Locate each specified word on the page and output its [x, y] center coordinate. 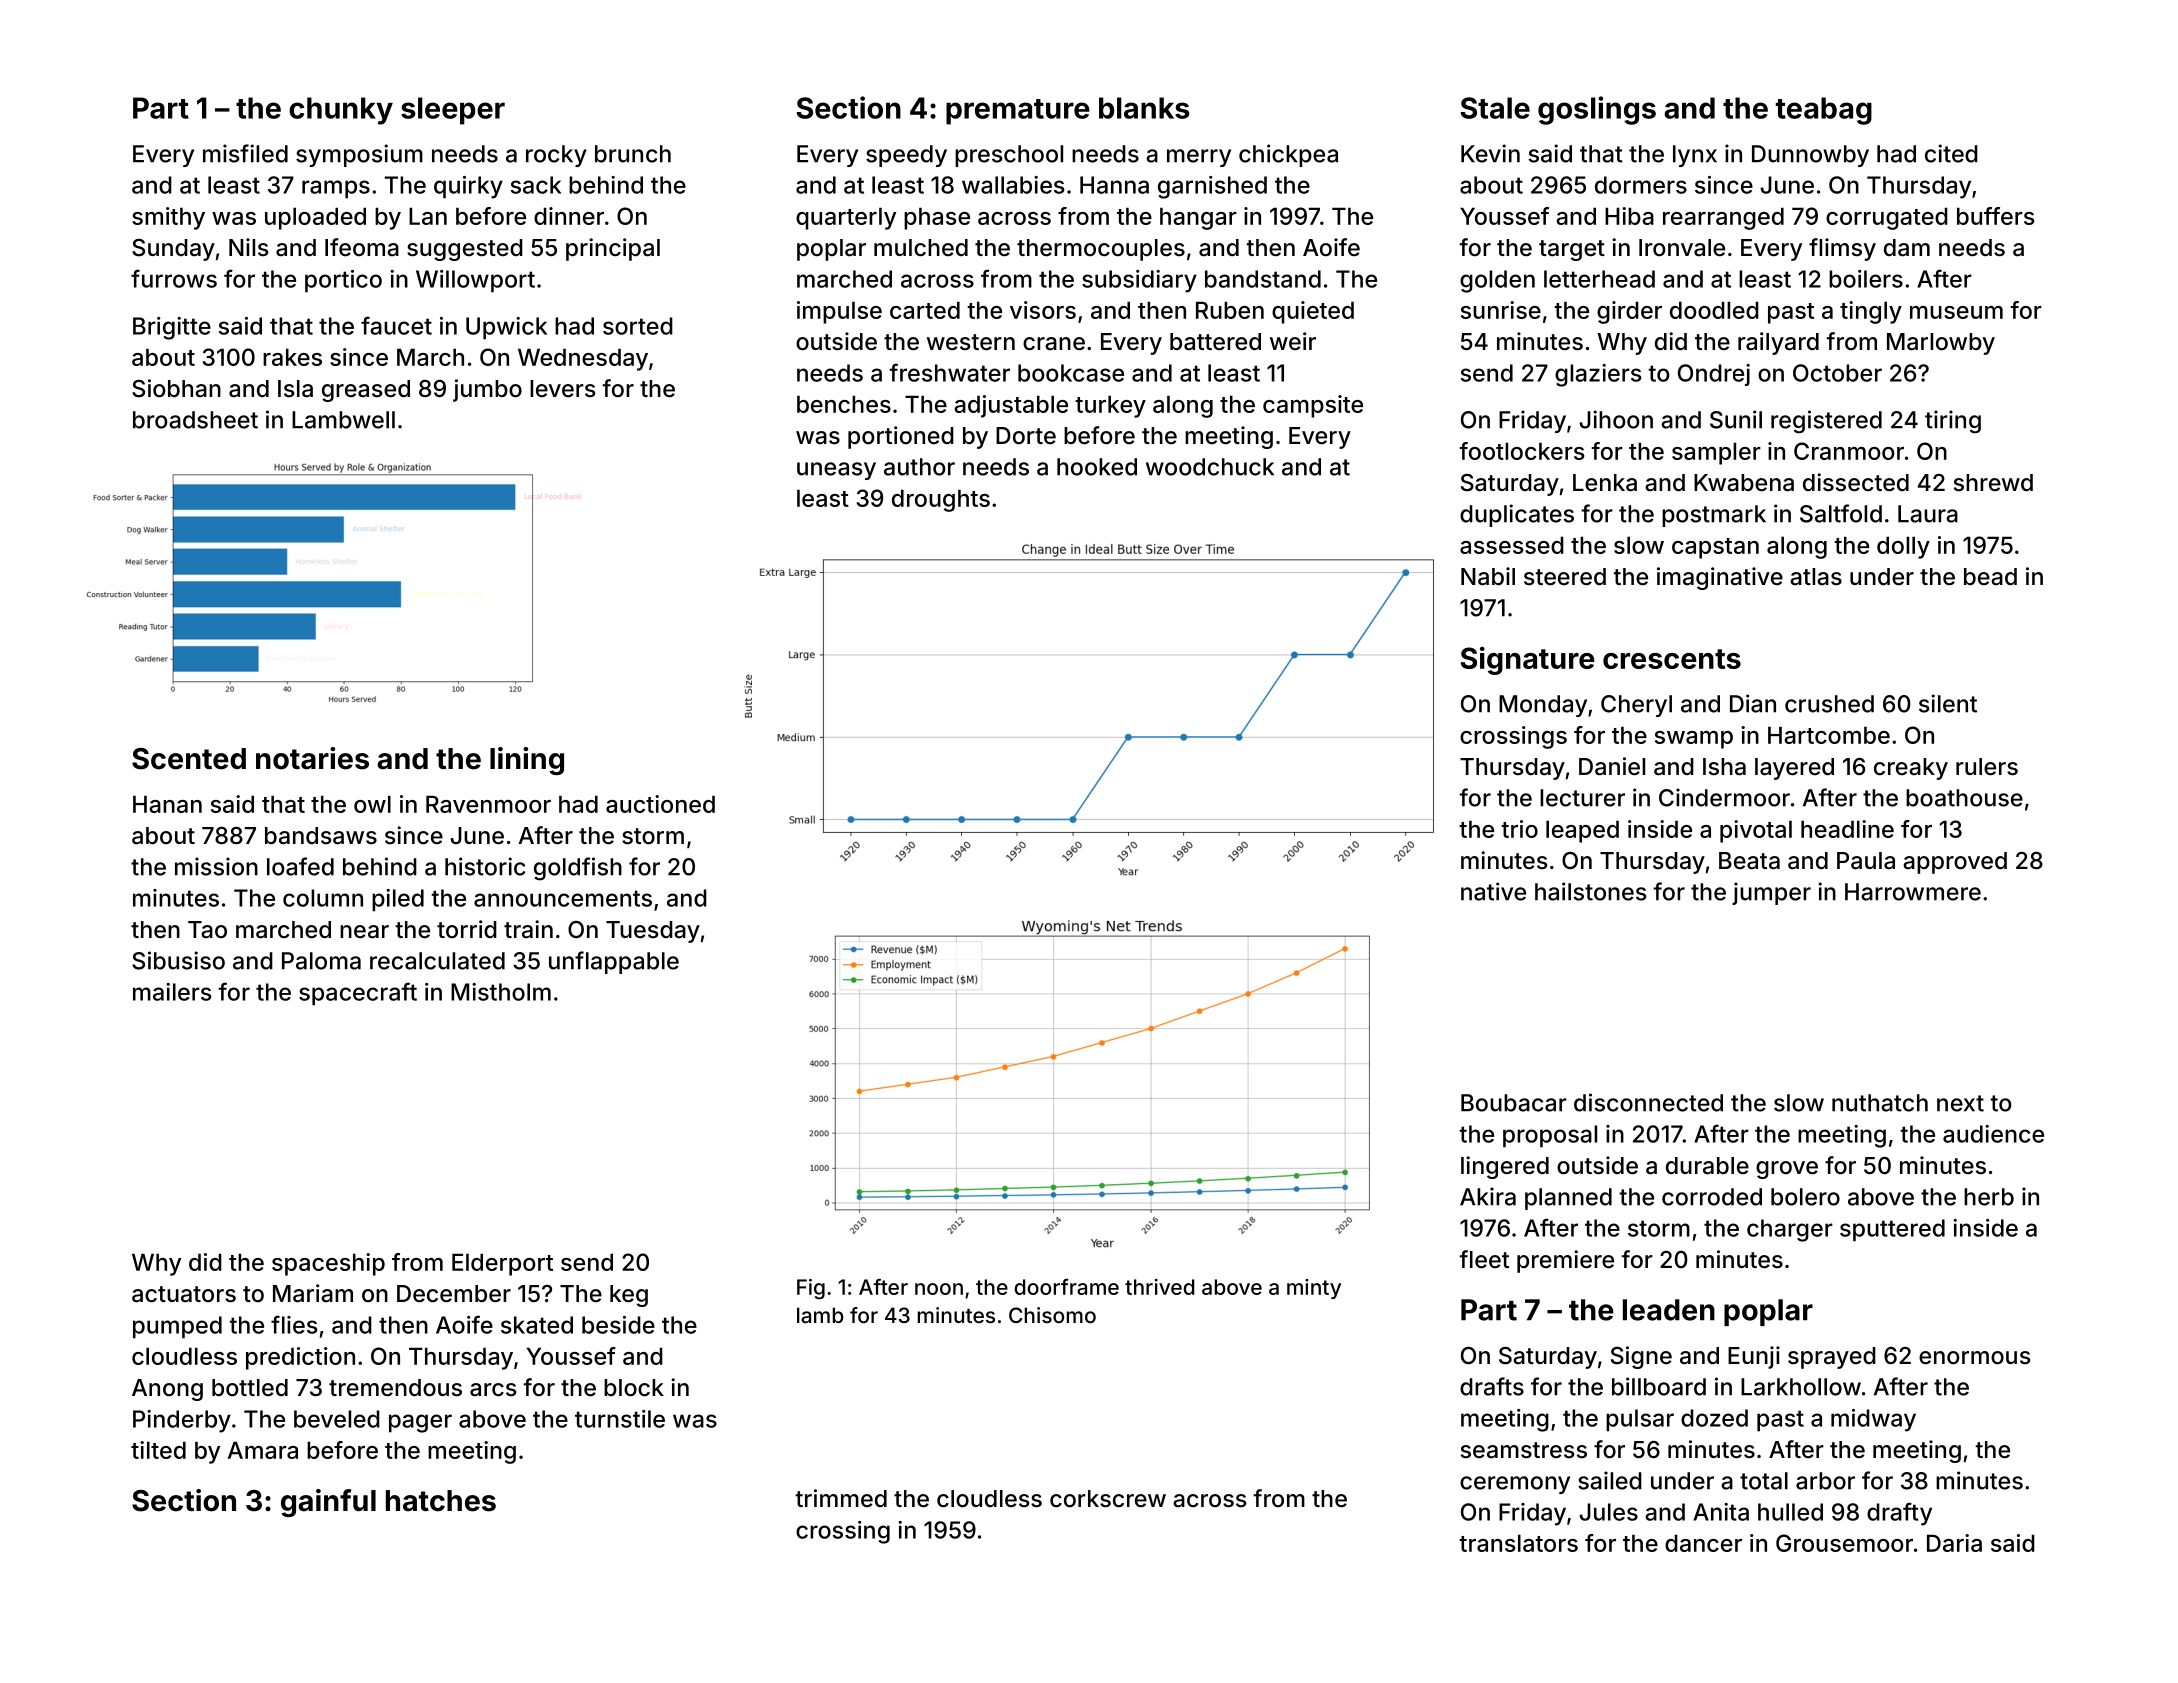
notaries [312, 758]
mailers [172, 992]
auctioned [660, 804]
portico [343, 281]
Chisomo [1052, 1315]
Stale [1495, 108]
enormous [1975, 1358]
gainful [328, 1503]
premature [1018, 112]
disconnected [1648, 1102]
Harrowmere [1913, 892]
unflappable [614, 962]
